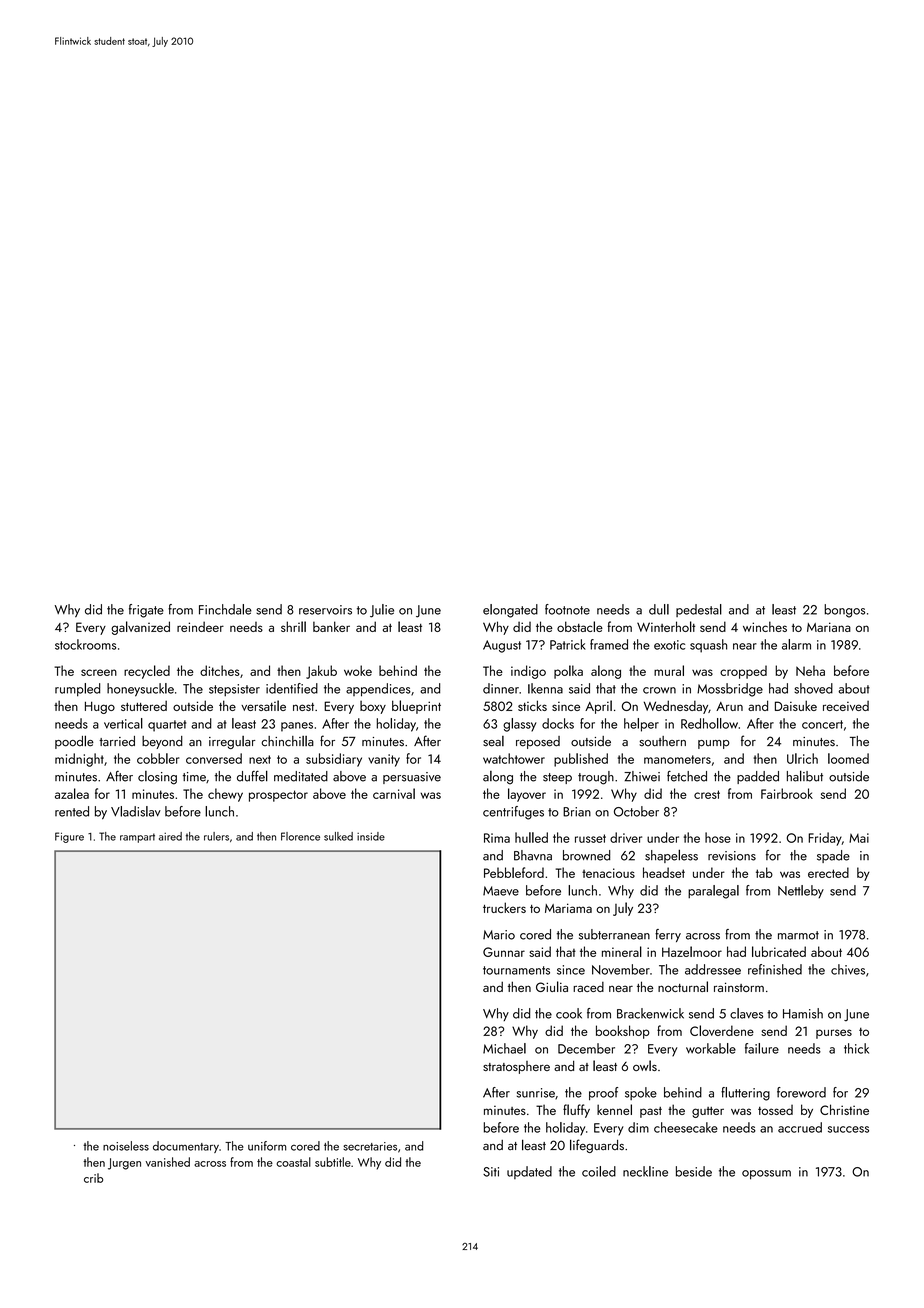 This document has width=924, height=1308. What do you see at coordinates (516, 970) in the document?
I see `tournaments` at bounding box center [516, 970].
